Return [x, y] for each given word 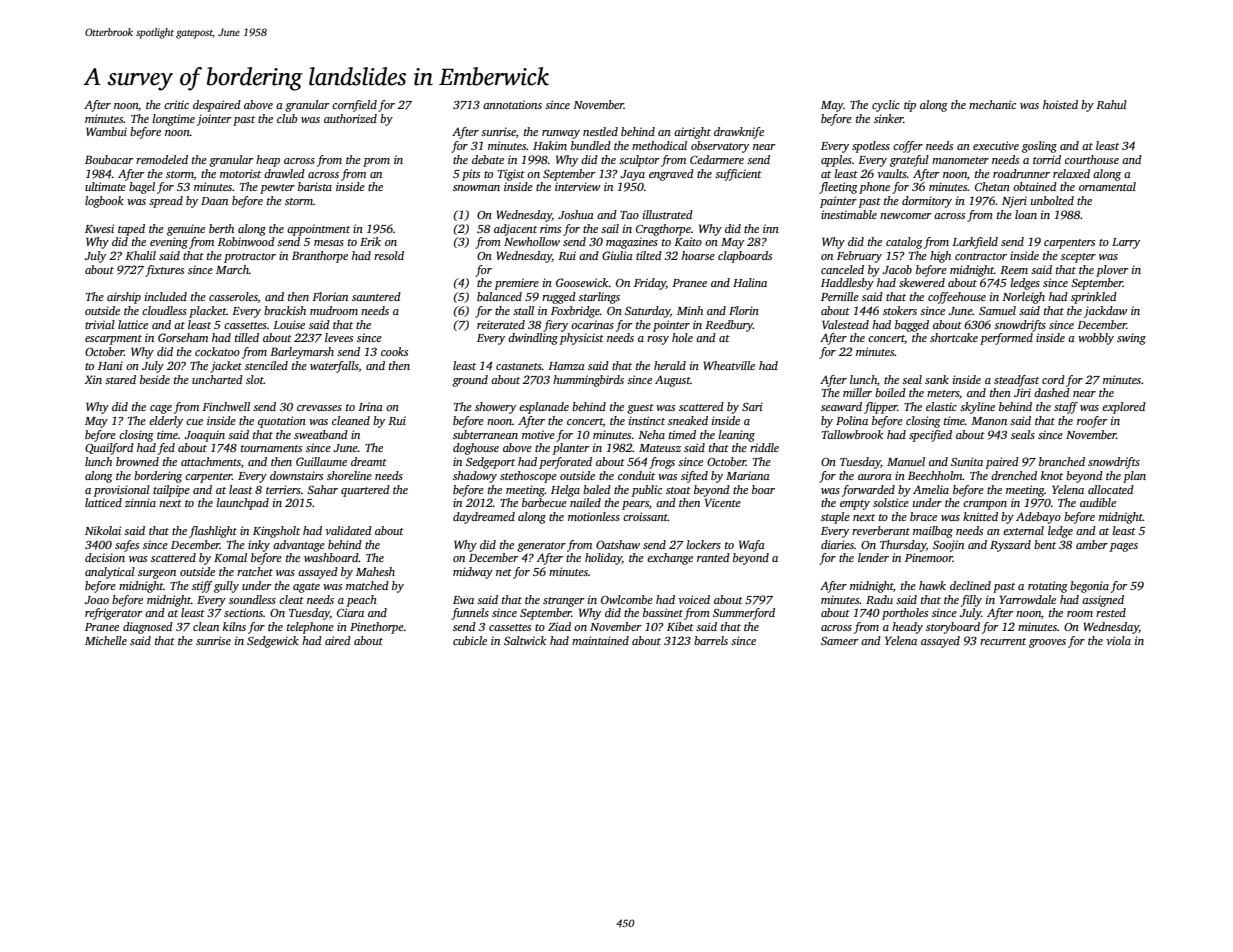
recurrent [1003, 641]
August [672, 381]
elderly [166, 422]
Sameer [840, 640]
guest [640, 409]
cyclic [886, 106]
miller [857, 392]
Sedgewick [273, 642]
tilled [247, 337]
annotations [512, 104]
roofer [1092, 422]
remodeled [162, 159]
